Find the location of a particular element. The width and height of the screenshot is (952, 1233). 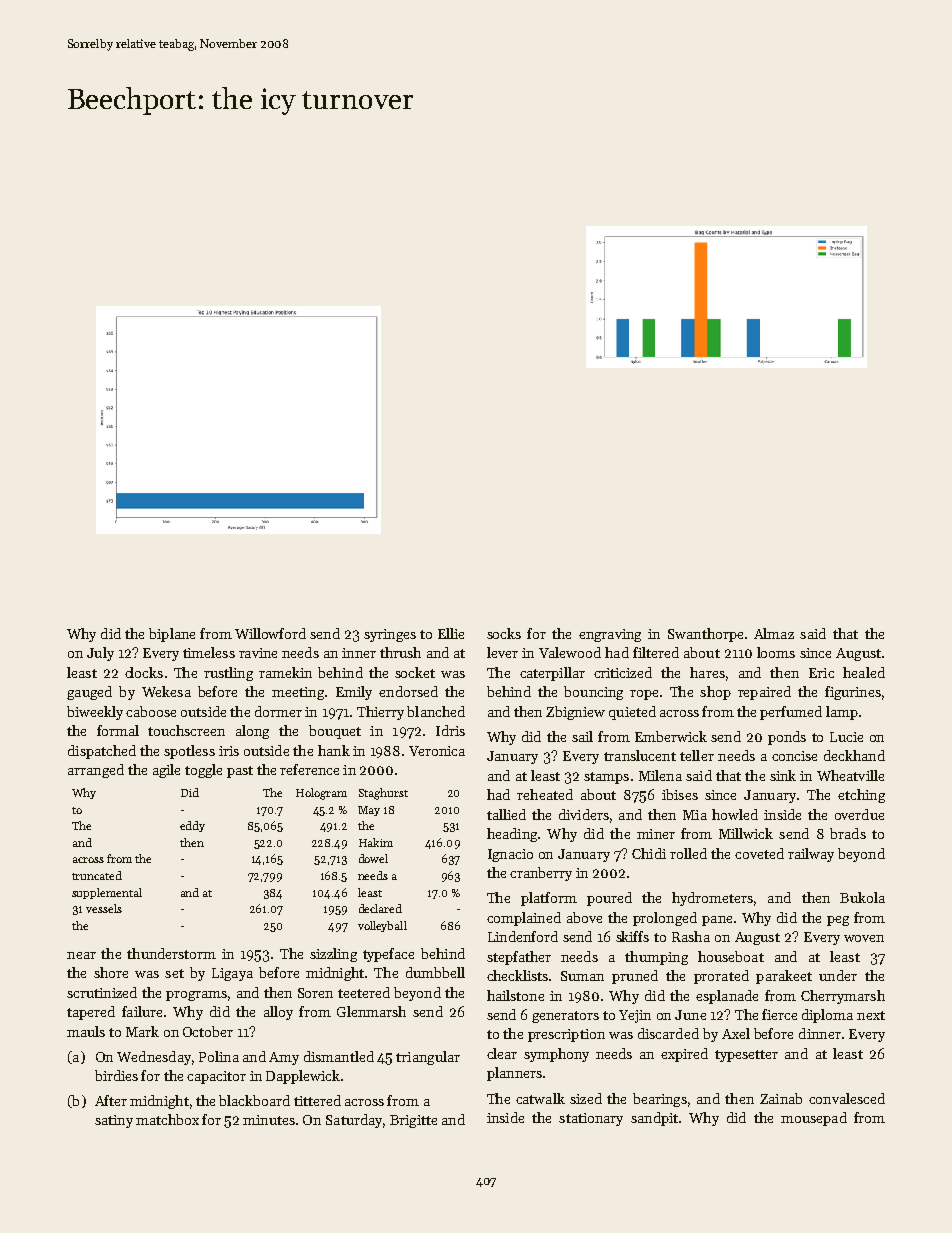

railway is located at coordinates (811, 855).
